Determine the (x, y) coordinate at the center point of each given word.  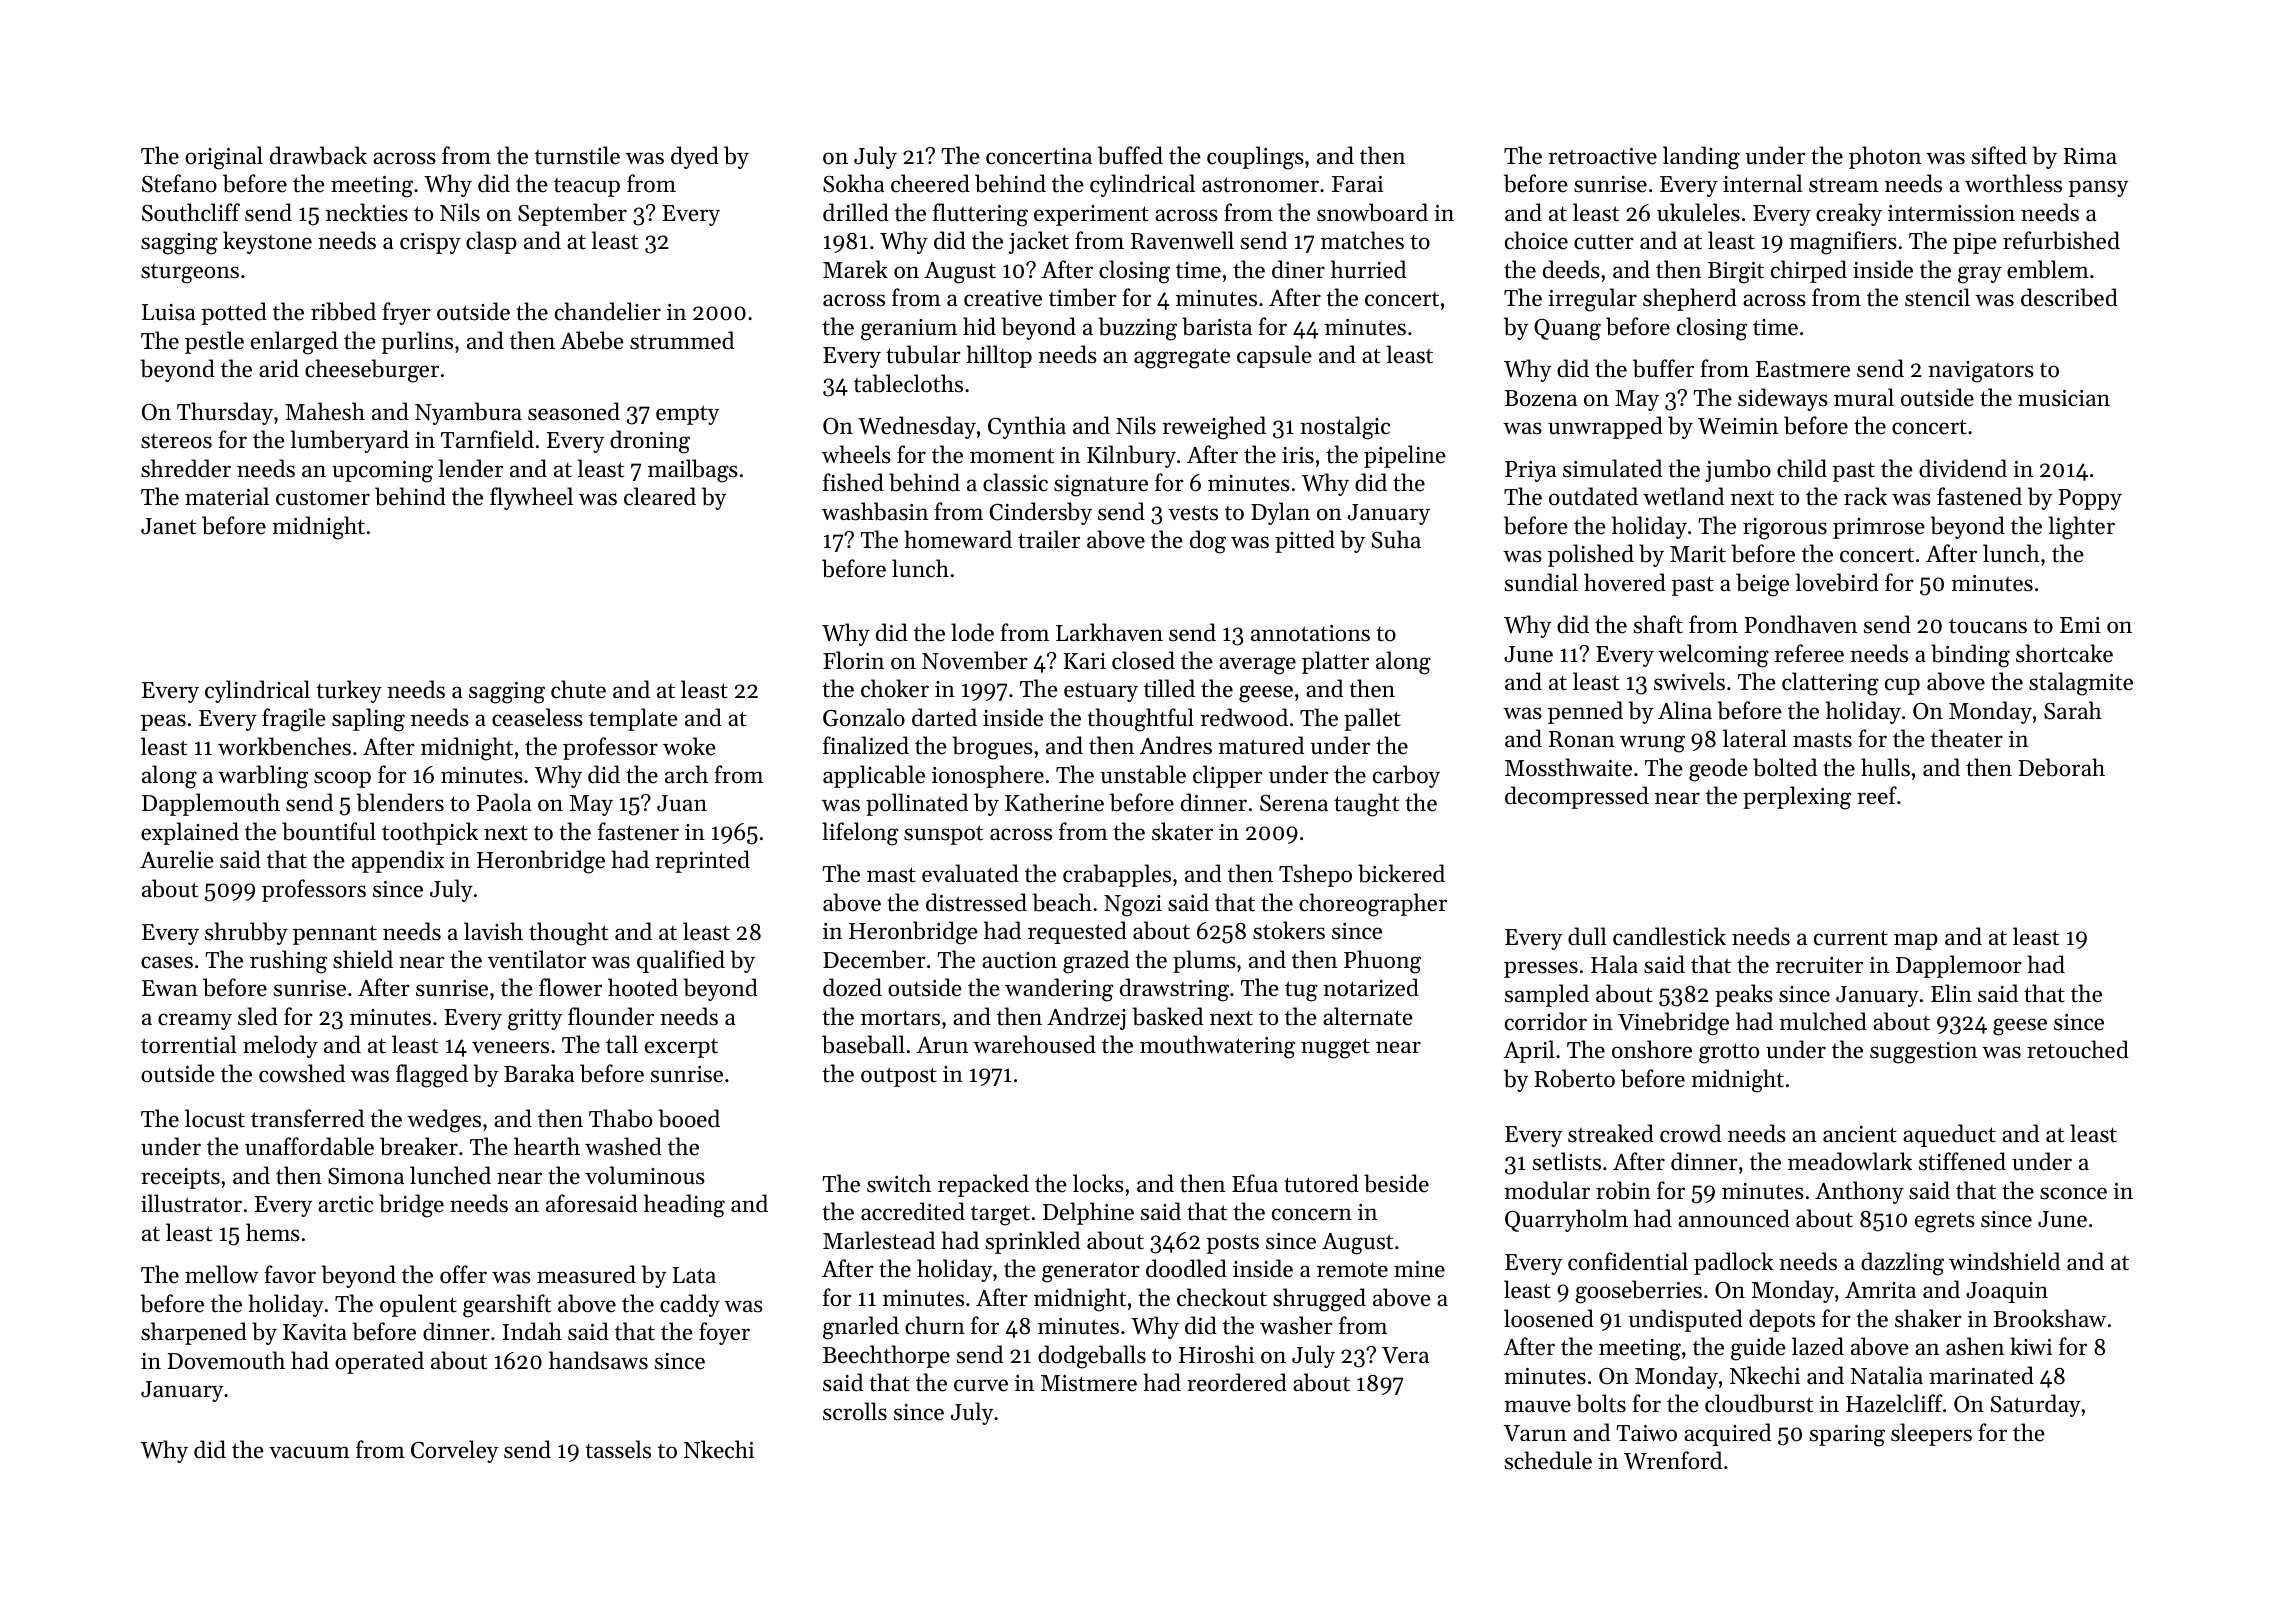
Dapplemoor (1959, 966)
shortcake (2064, 653)
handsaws (598, 1360)
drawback (318, 155)
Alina (1685, 710)
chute (578, 689)
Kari (1084, 661)
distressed (976, 902)
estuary (1101, 692)
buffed (1130, 155)
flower (570, 987)
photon (1885, 157)
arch (686, 774)
